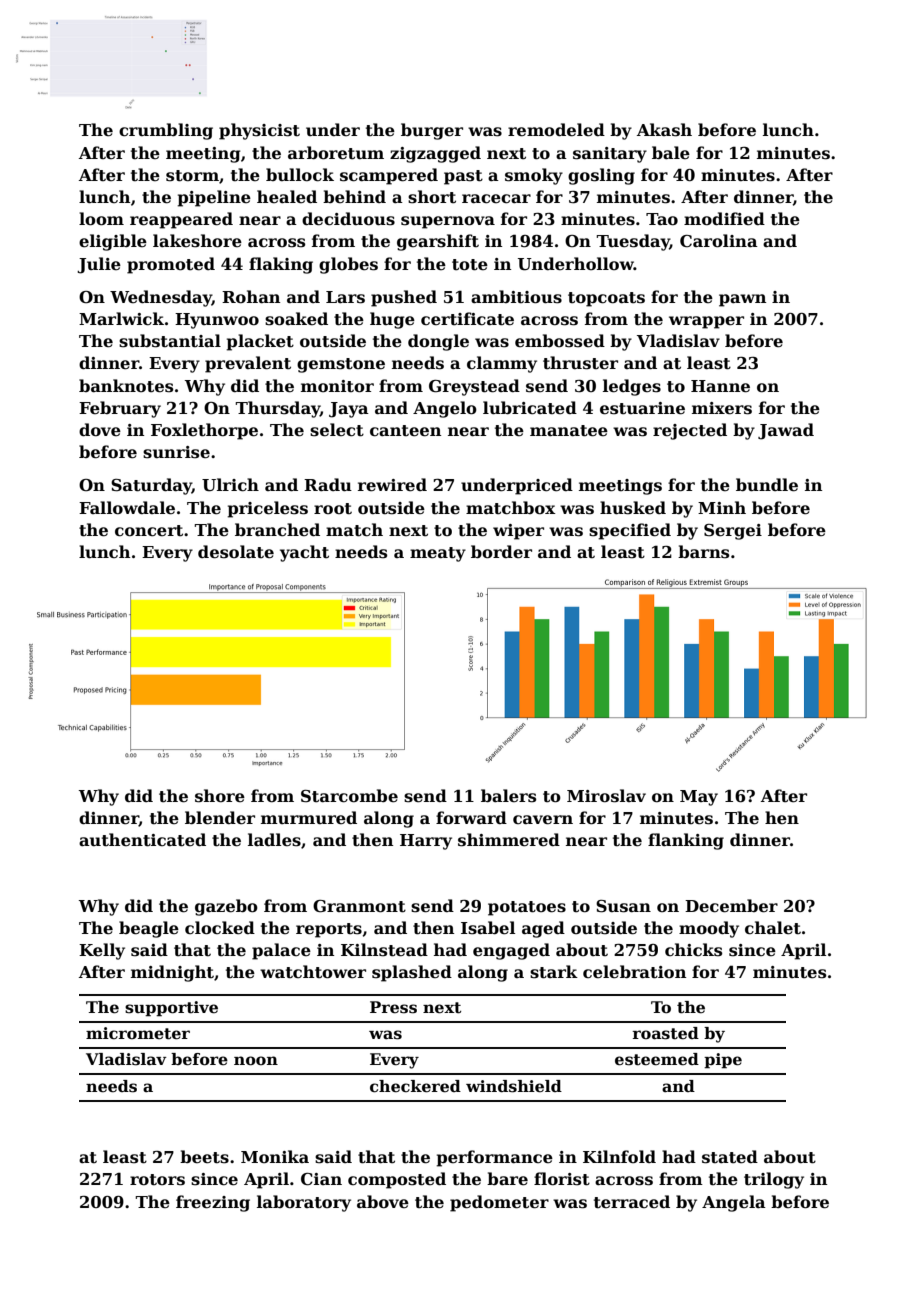 Image resolution: width=924 pixels, height=1308 pixels. I want to click on reappeared, so click(181, 220).
